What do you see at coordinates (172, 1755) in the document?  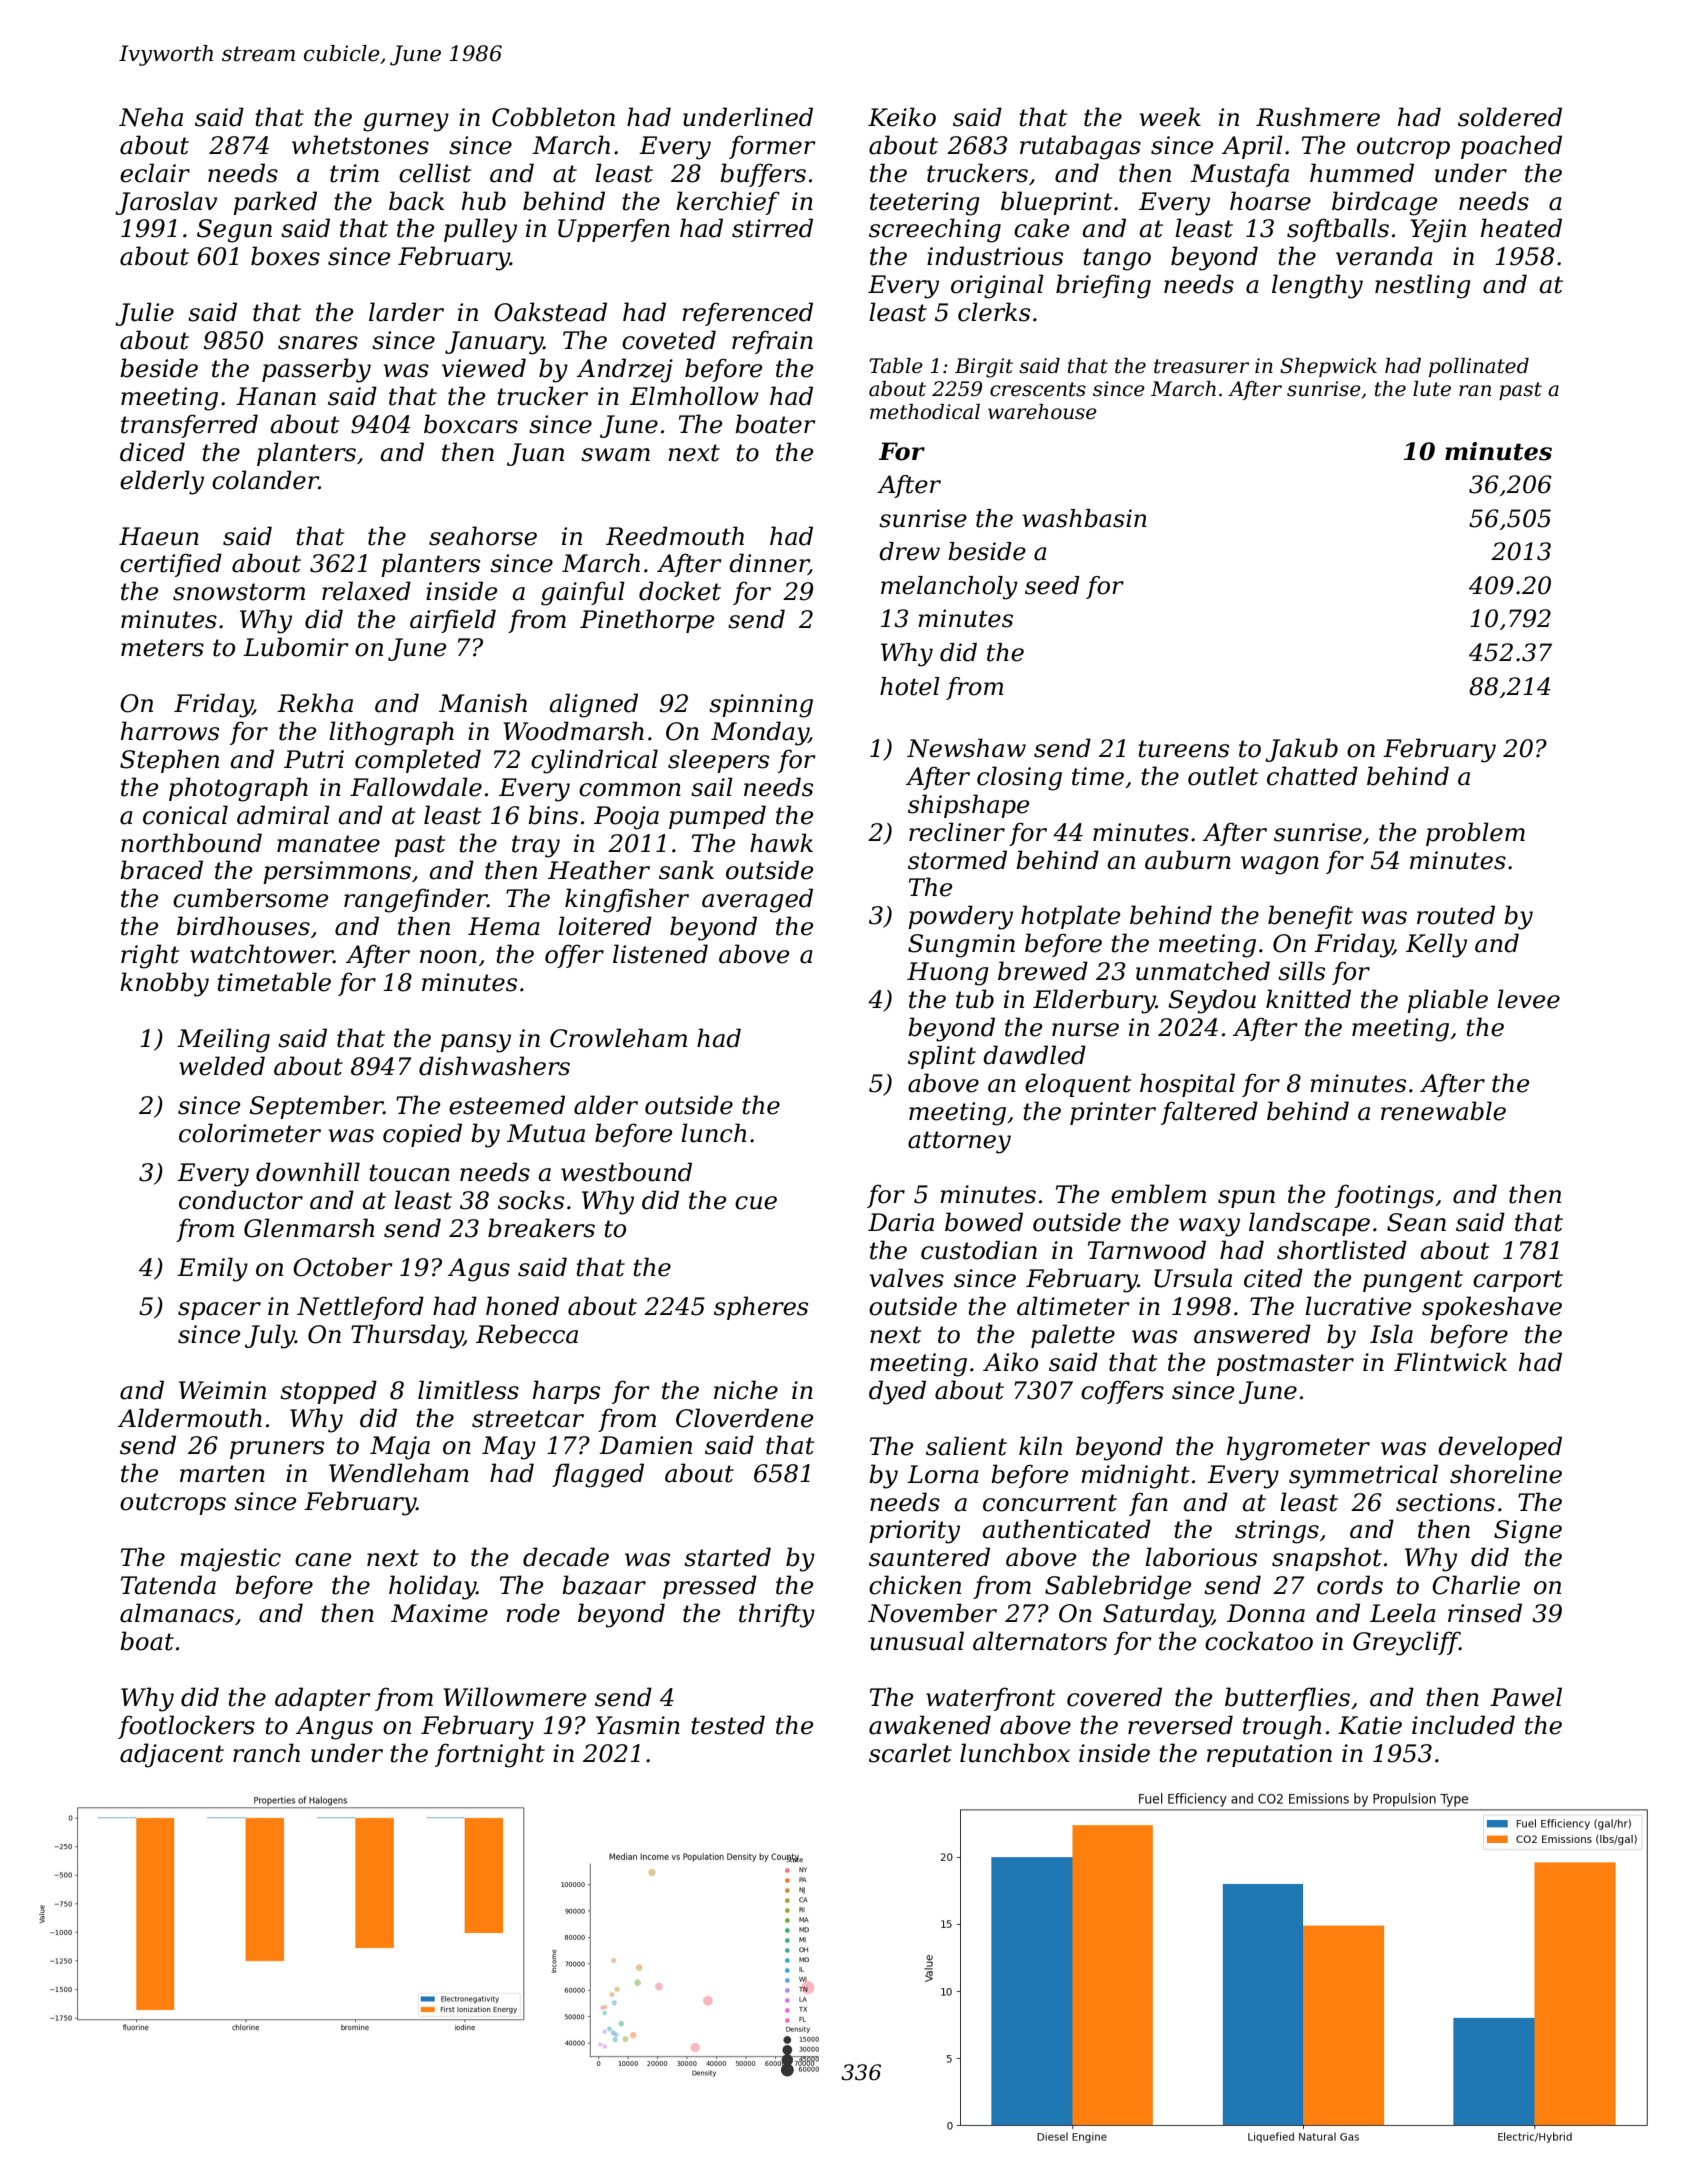 I see `adjacent` at bounding box center [172, 1755].
